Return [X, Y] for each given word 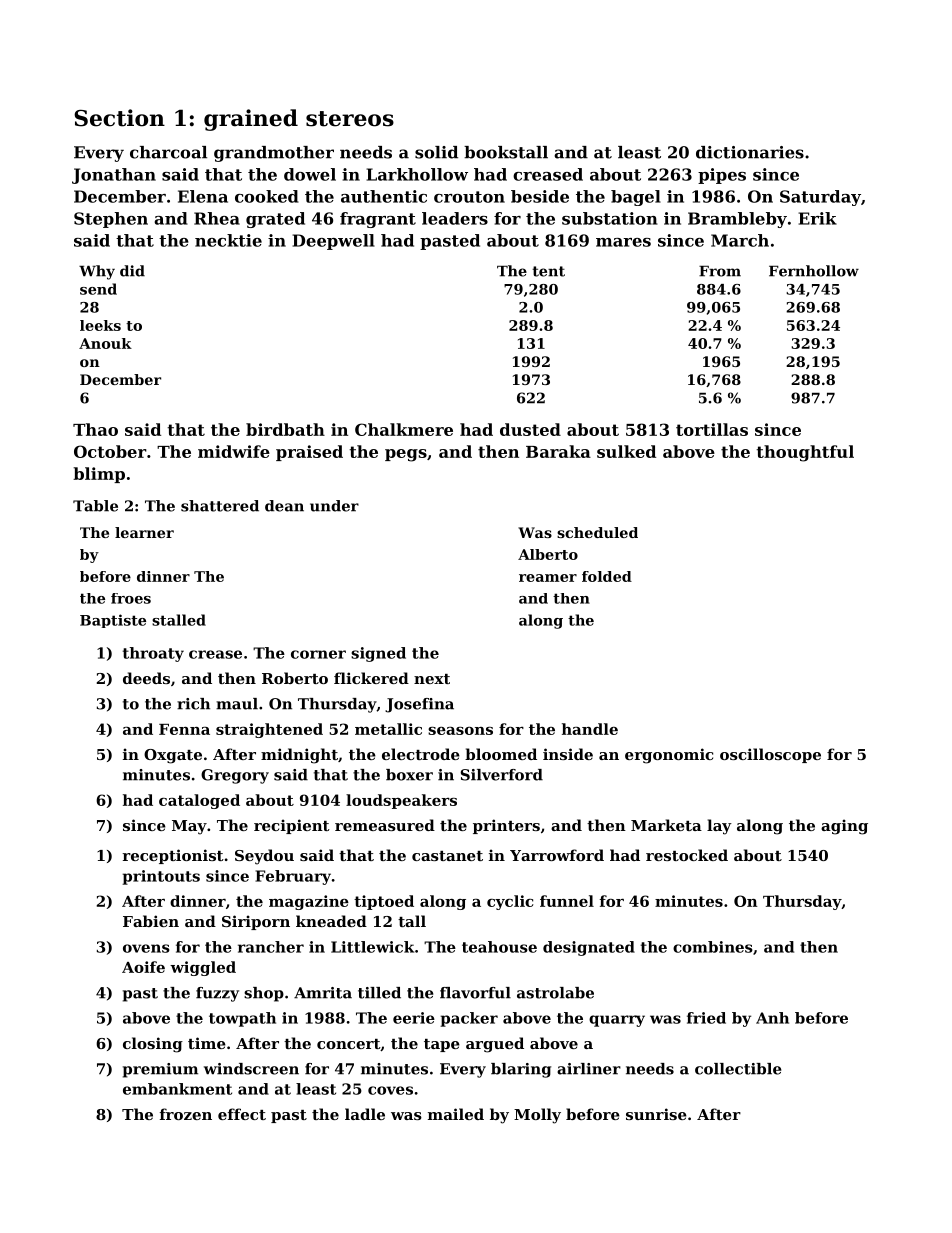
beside [540, 196]
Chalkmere [404, 429]
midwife [234, 451]
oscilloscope [770, 755]
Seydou [264, 857]
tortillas [712, 429]
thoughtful [805, 453]
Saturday [820, 198]
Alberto [548, 554]
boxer [409, 775]
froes [131, 598]
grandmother [274, 154]
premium [160, 1070]
